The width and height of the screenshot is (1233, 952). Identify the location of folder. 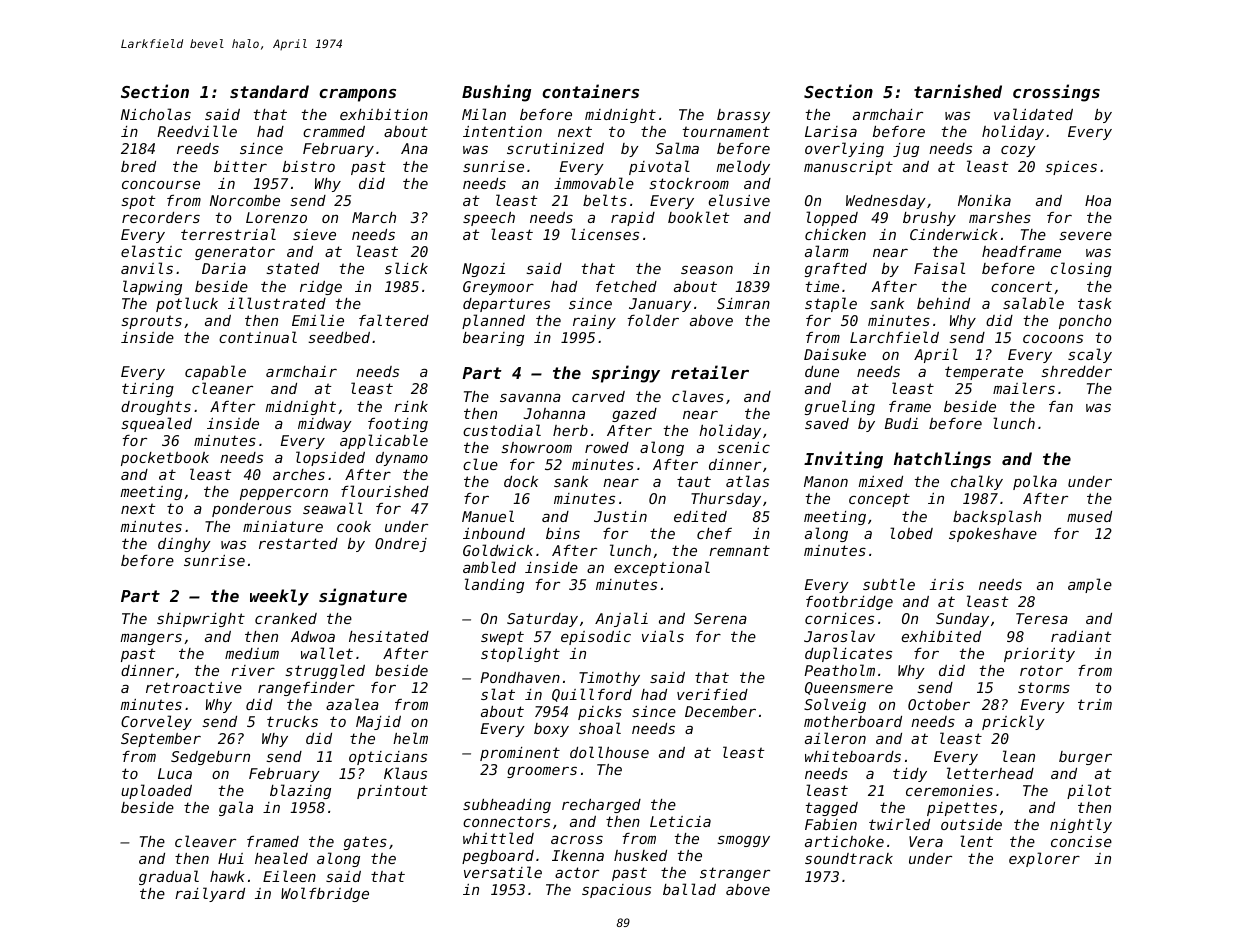
(653, 320).
